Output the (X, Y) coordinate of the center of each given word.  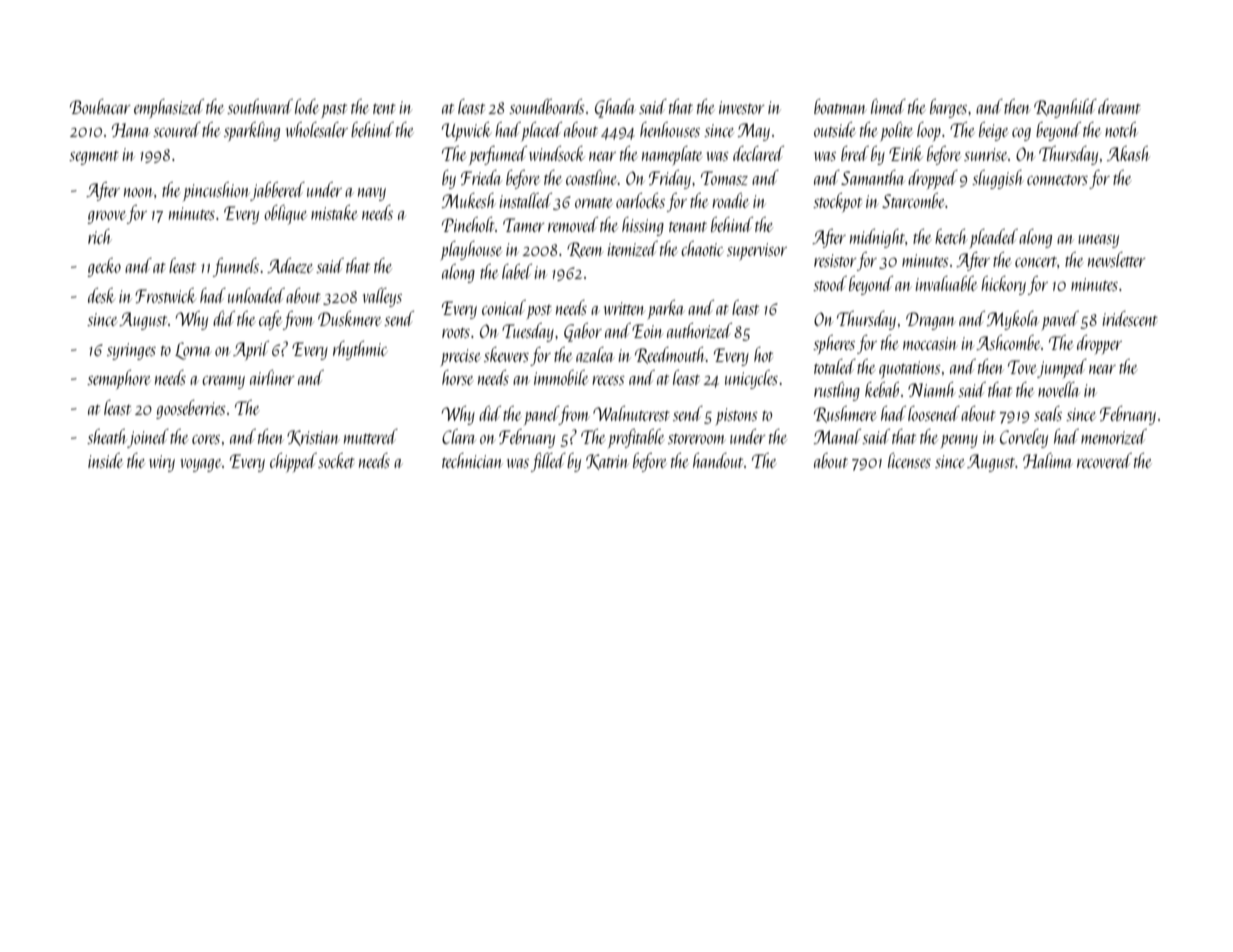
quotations (910, 370)
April (251, 350)
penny (959, 442)
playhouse (471, 251)
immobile (561, 377)
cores (206, 439)
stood (830, 283)
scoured (177, 129)
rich (99, 236)
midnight (877, 238)
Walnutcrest (631, 413)
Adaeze (290, 265)
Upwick (466, 131)
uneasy (1098, 241)
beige (994, 131)
